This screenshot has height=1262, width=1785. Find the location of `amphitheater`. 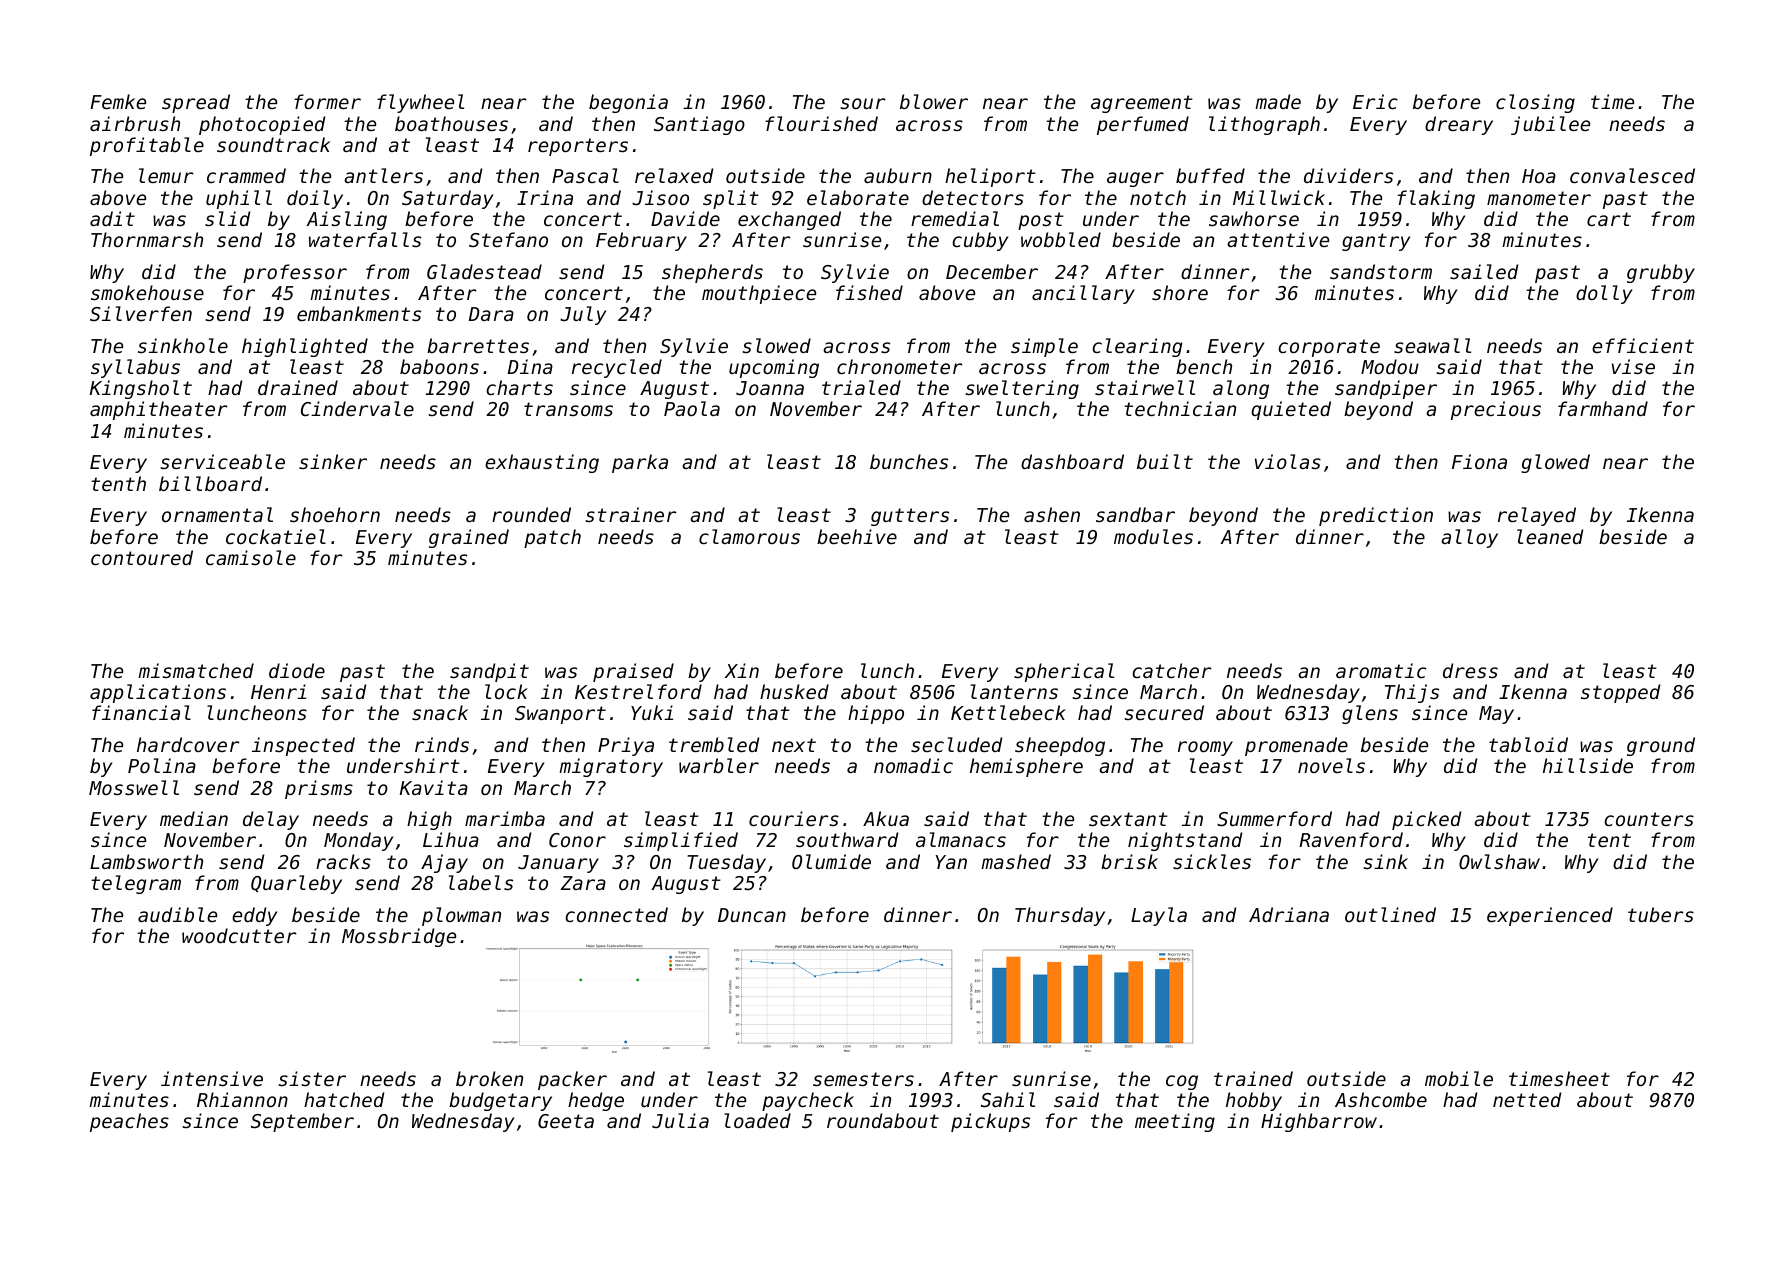

amphitheater is located at coordinates (159, 410).
